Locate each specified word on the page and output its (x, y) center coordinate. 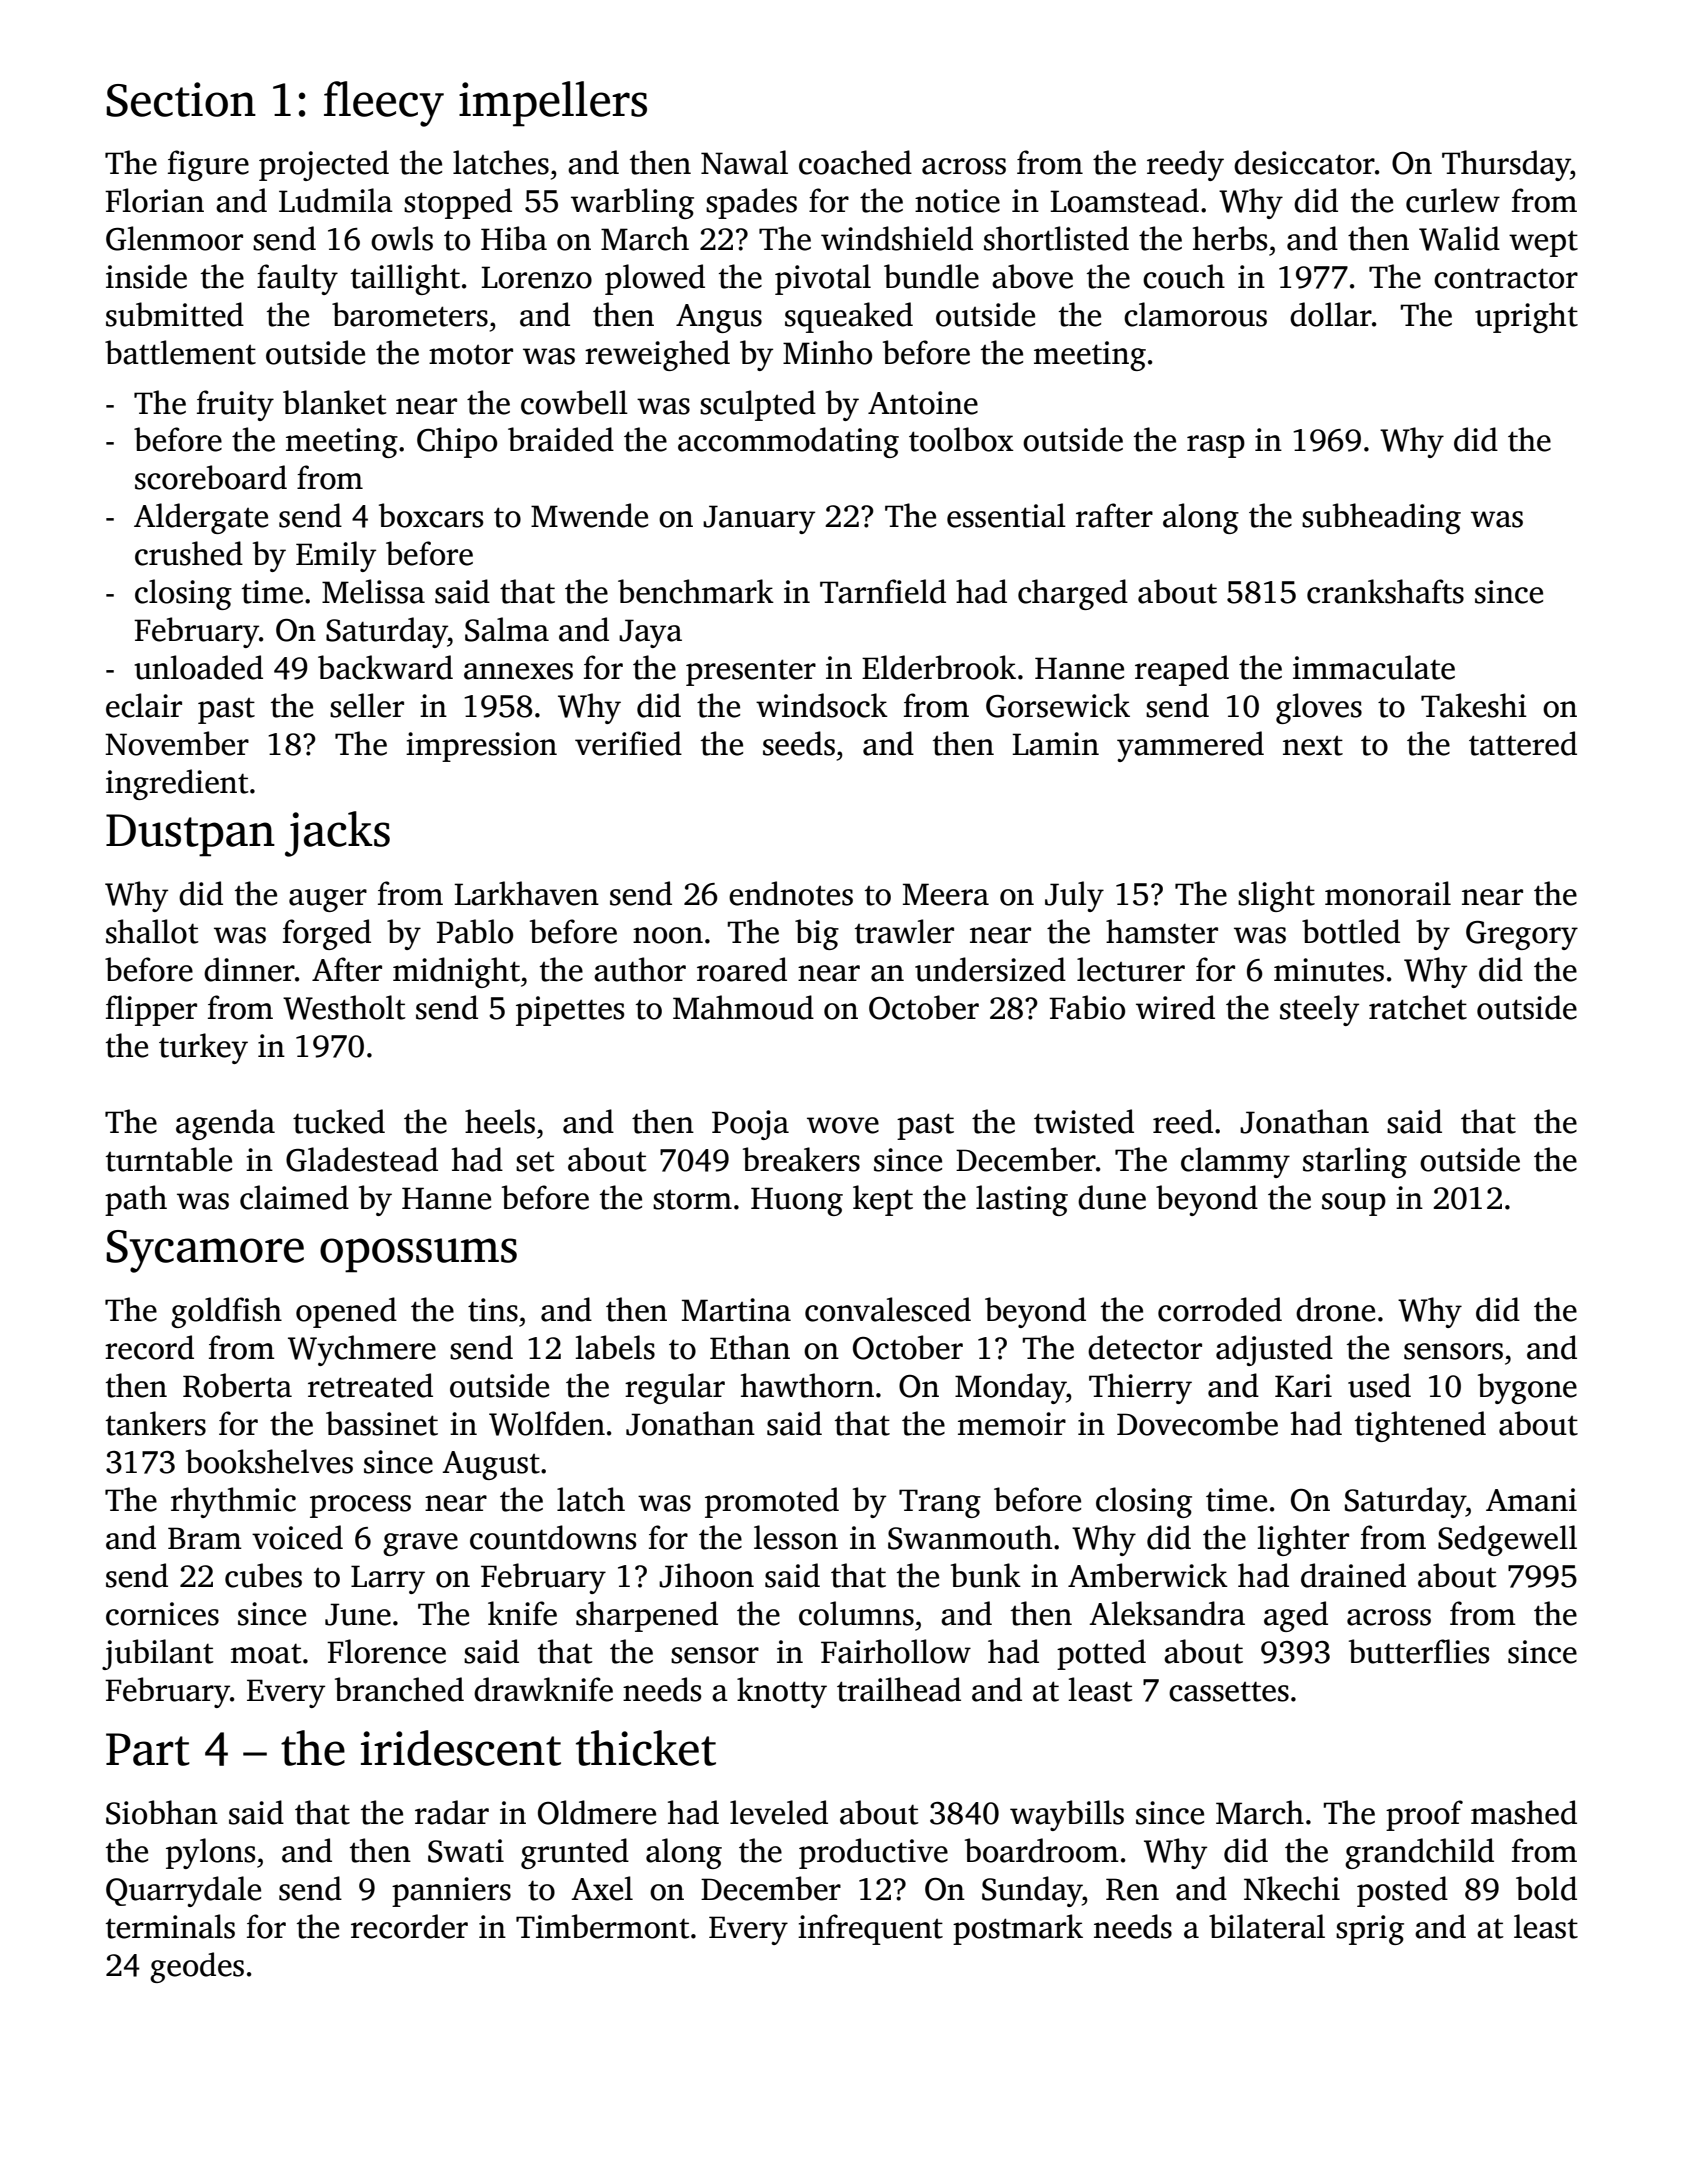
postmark (1018, 1929)
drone (1335, 1309)
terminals (170, 1926)
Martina (736, 1310)
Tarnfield (883, 591)
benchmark (696, 591)
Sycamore (205, 1251)
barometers (410, 314)
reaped (1182, 670)
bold (1546, 1888)
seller (367, 705)
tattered (1523, 743)
